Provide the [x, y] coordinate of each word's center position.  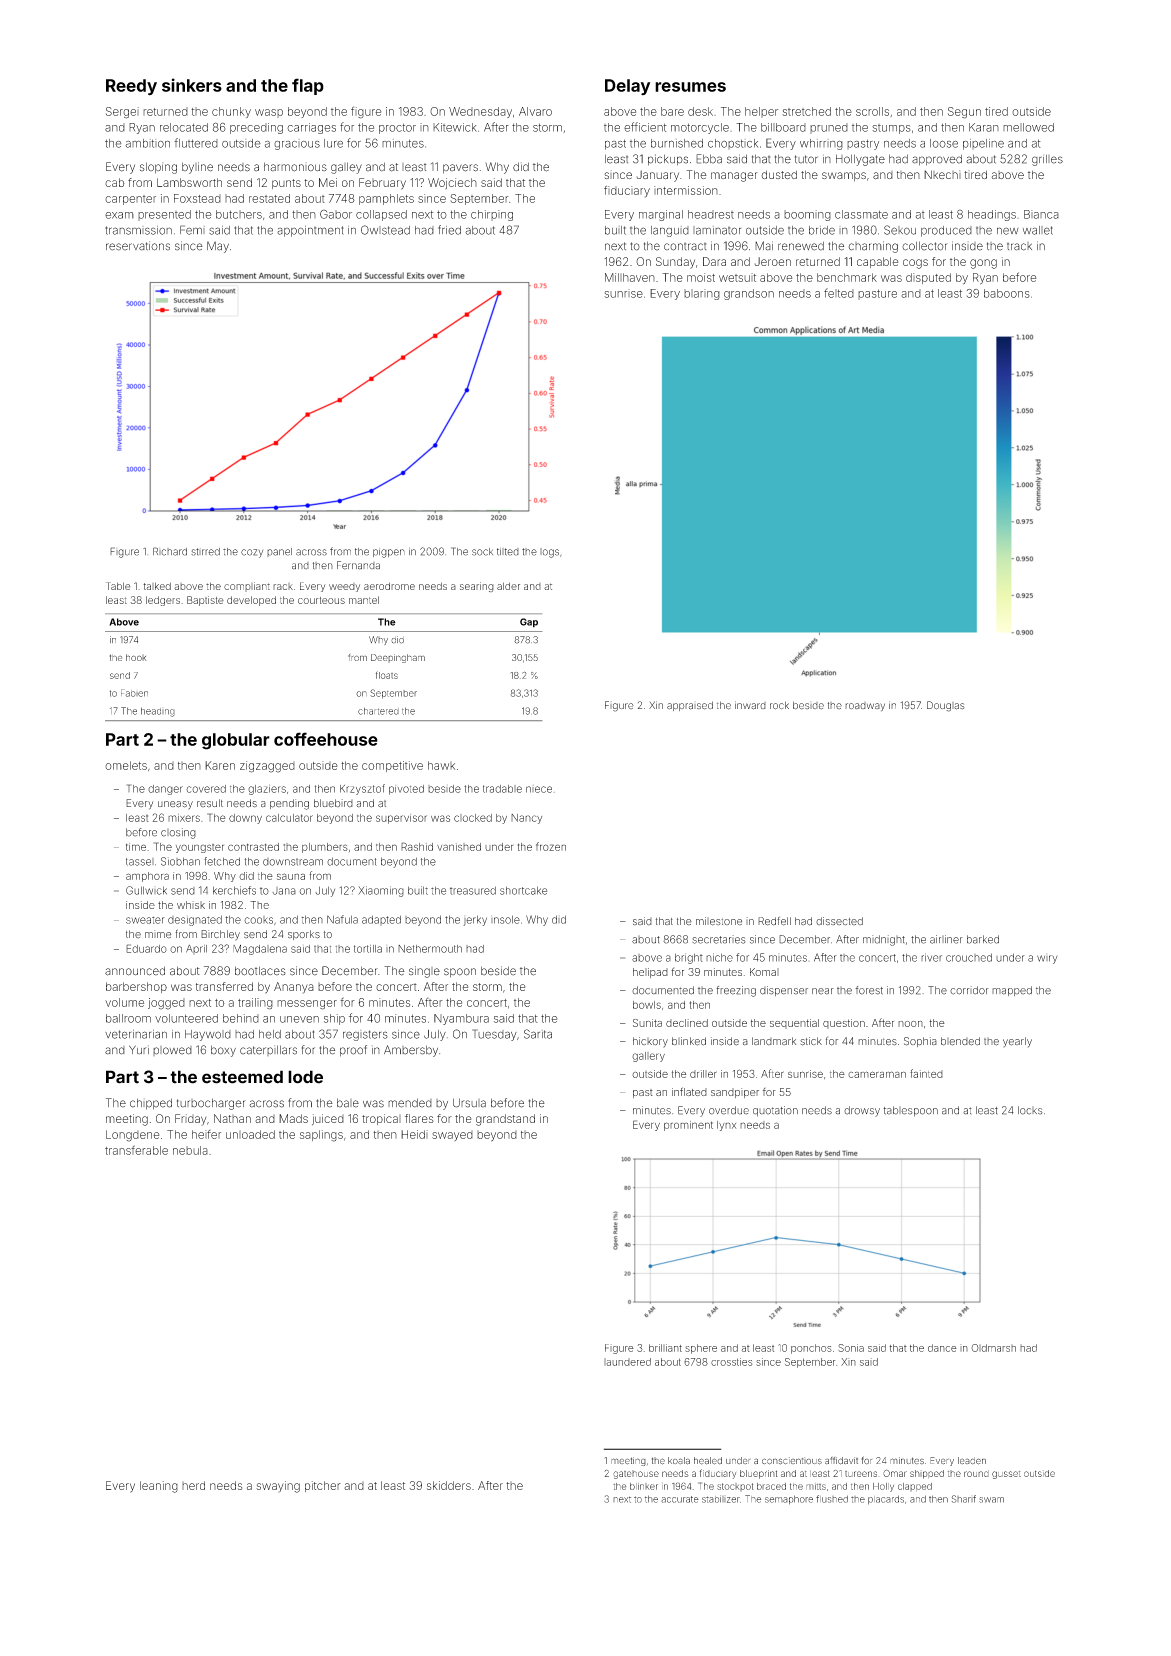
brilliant [665, 1348]
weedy [344, 587]
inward [750, 705]
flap [308, 86]
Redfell [774, 921]
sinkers [192, 85]
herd [193, 1485]
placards [886, 1500]
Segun [964, 113]
